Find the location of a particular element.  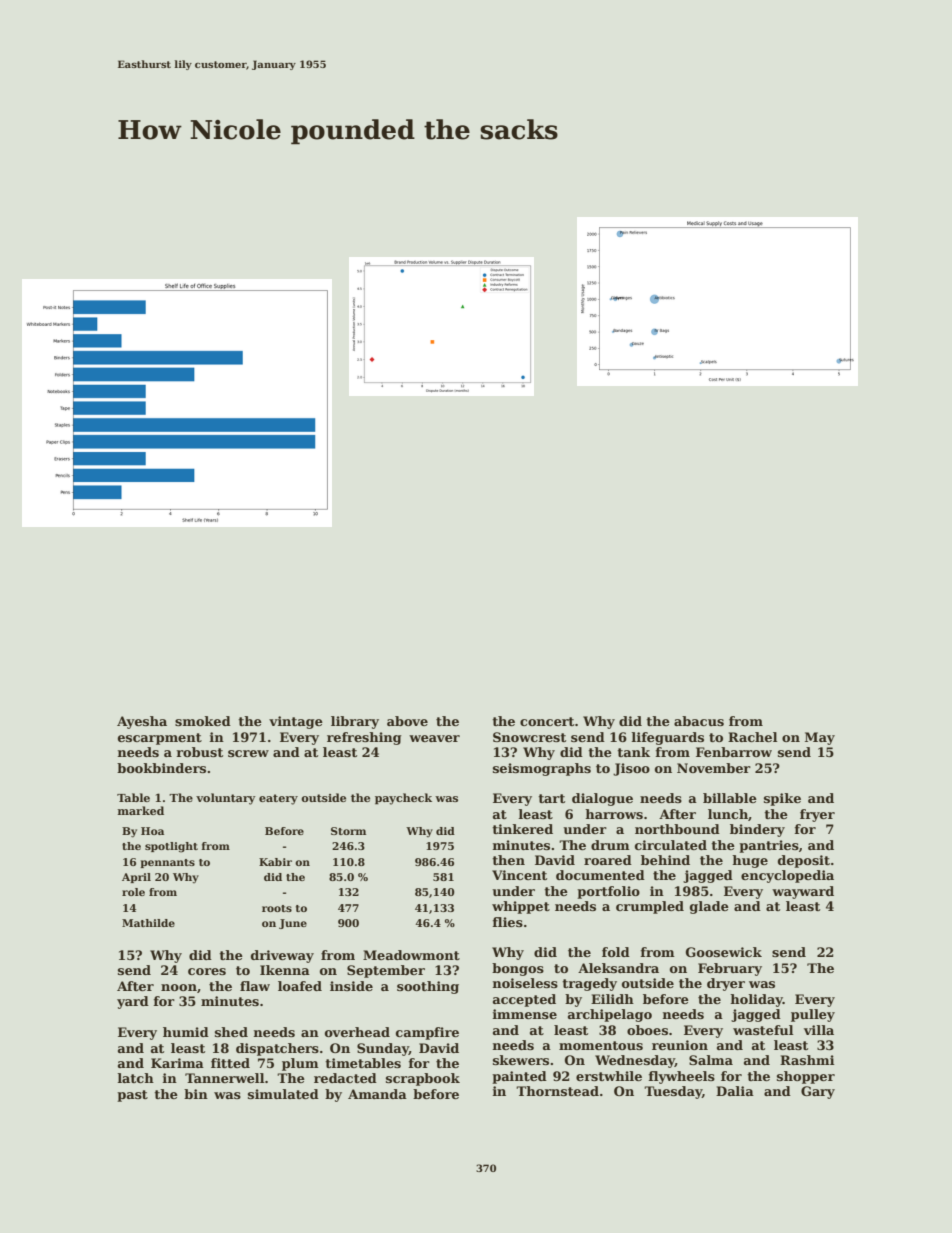

past is located at coordinates (132, 1096).
